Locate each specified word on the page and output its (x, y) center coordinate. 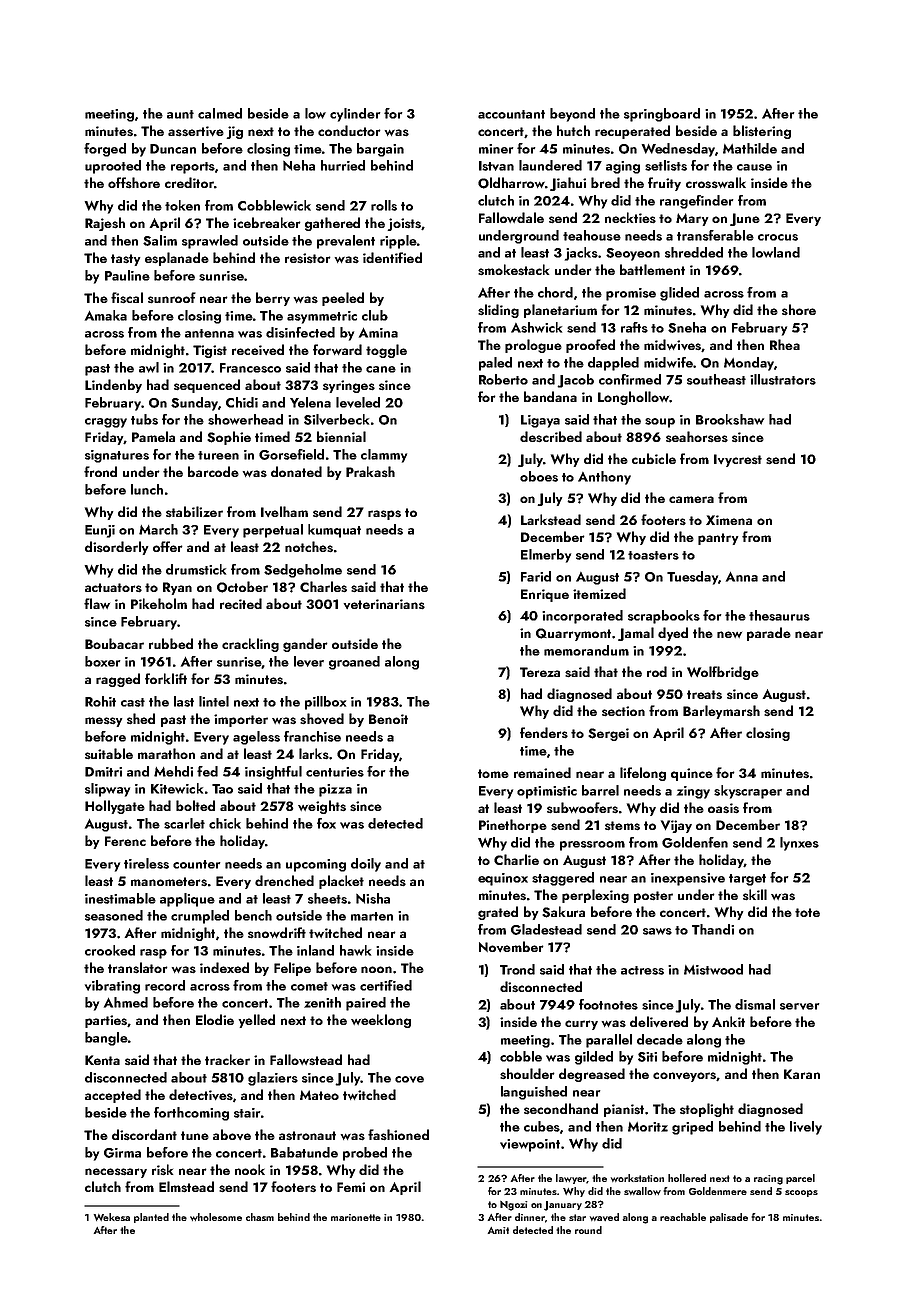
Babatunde (304, 1152)
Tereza (540, 672)
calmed (220, 113)
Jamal (636, 634)
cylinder (355, 115)
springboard (662, 115)
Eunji (100, 531)
